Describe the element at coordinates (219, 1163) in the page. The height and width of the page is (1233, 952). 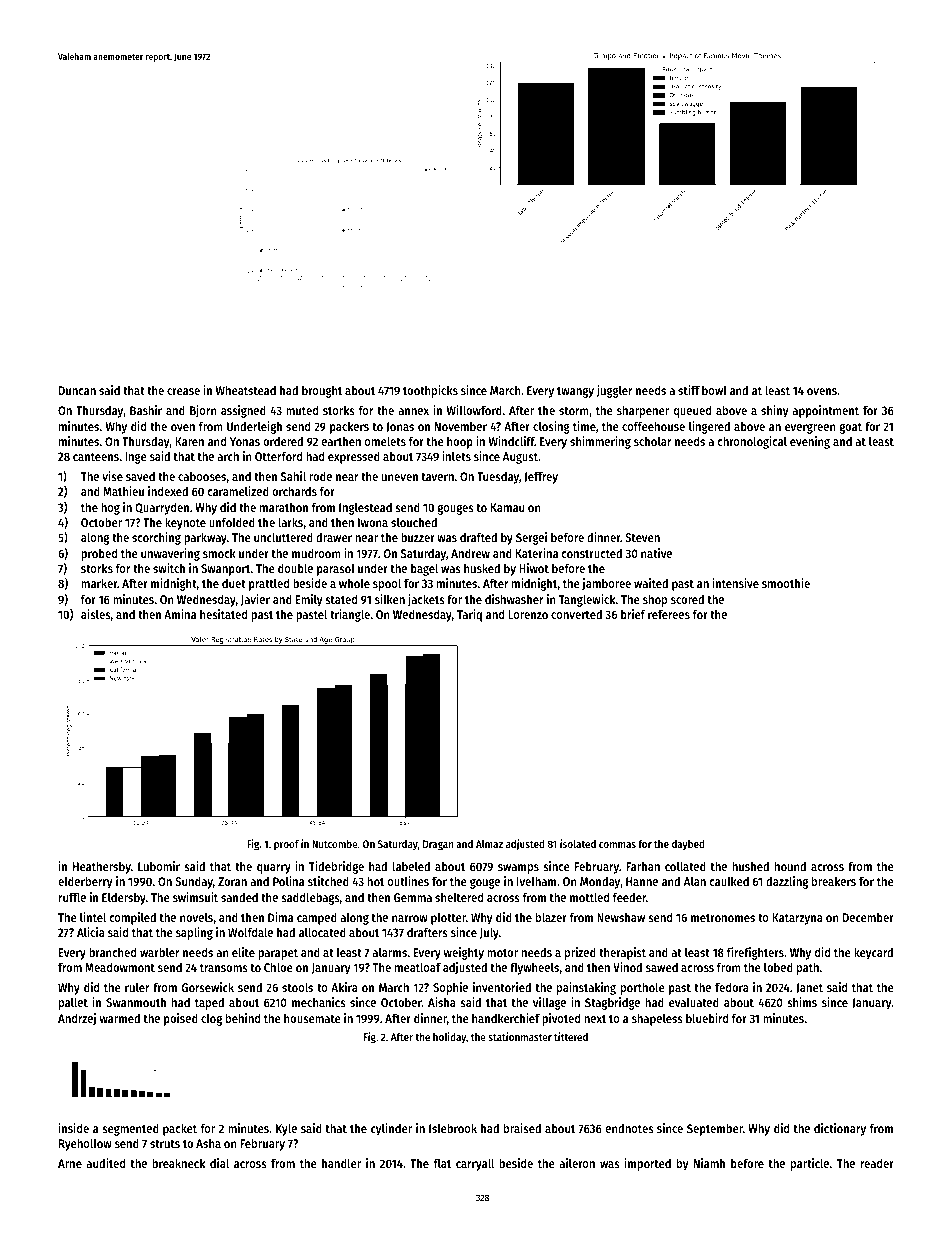
I see `dial` at that location.
